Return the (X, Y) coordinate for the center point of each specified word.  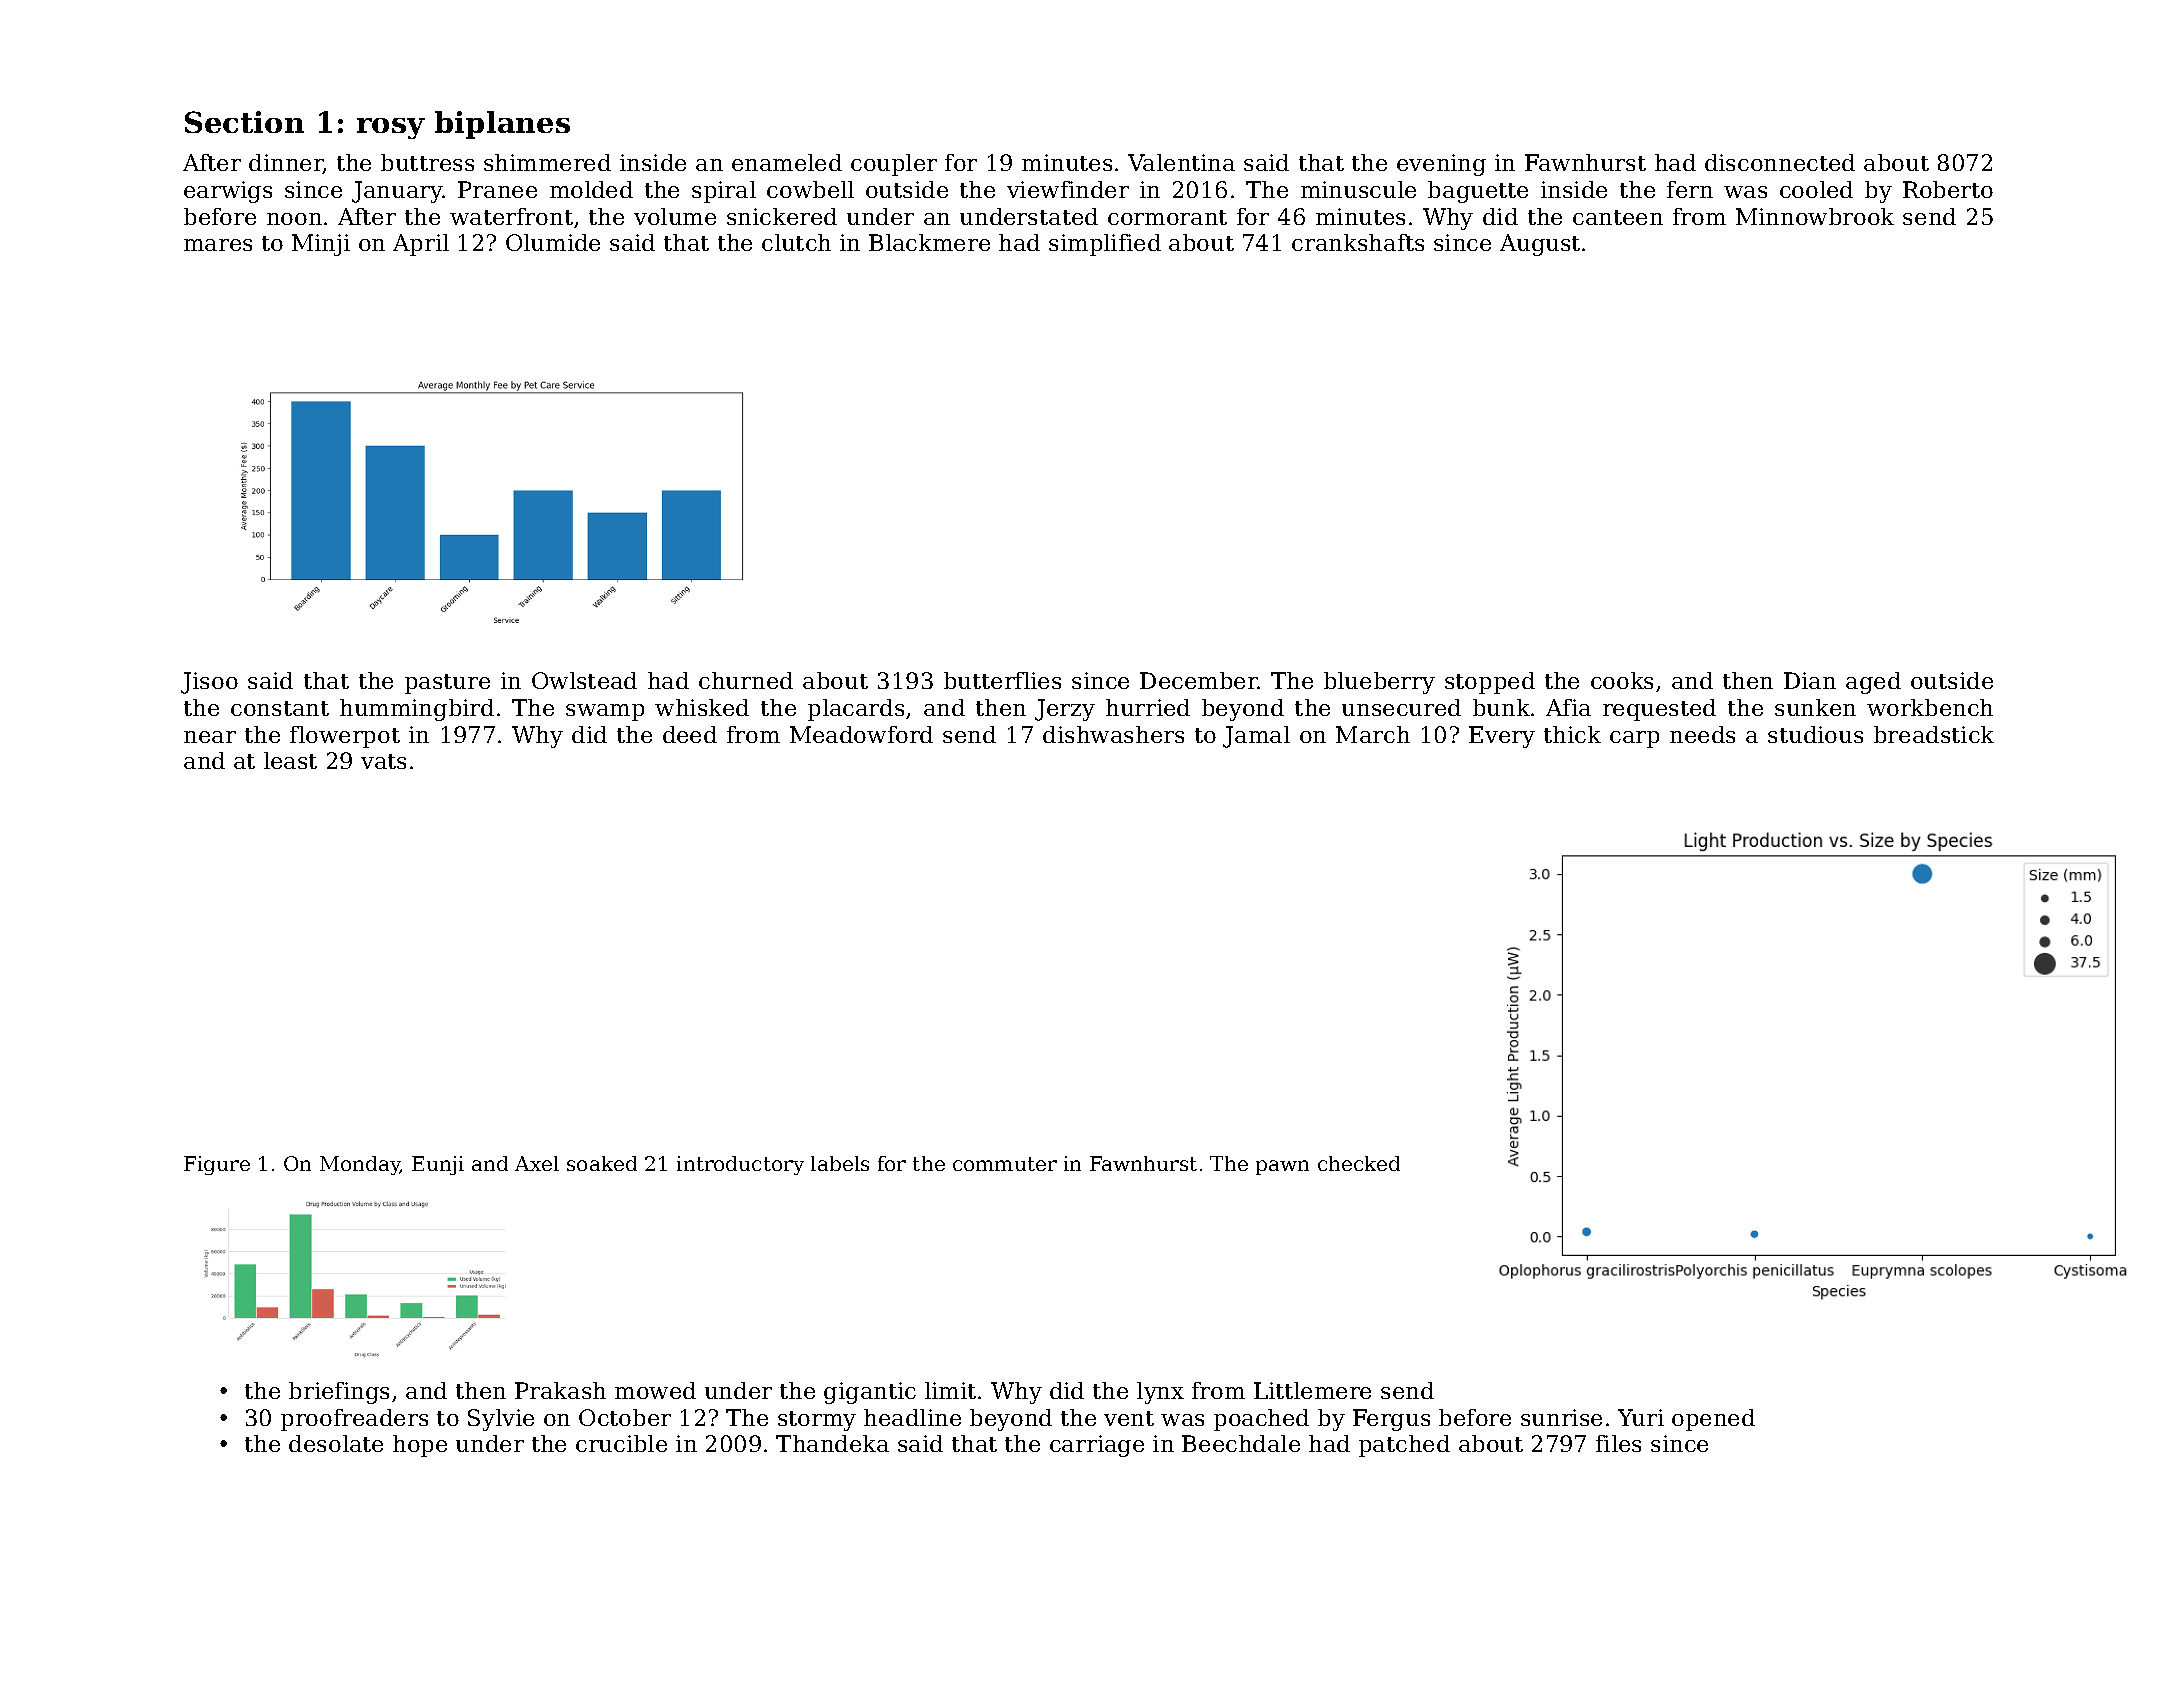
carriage (1097, 1446)
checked (1359, 1163)
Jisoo (209, 683)
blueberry (1379, 683)
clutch (796, 242)
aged (1873, 683)
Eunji (438, 1165)
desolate (336, 1443)
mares (218, 245)
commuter (1005, 1164)
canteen (1618, 217)
